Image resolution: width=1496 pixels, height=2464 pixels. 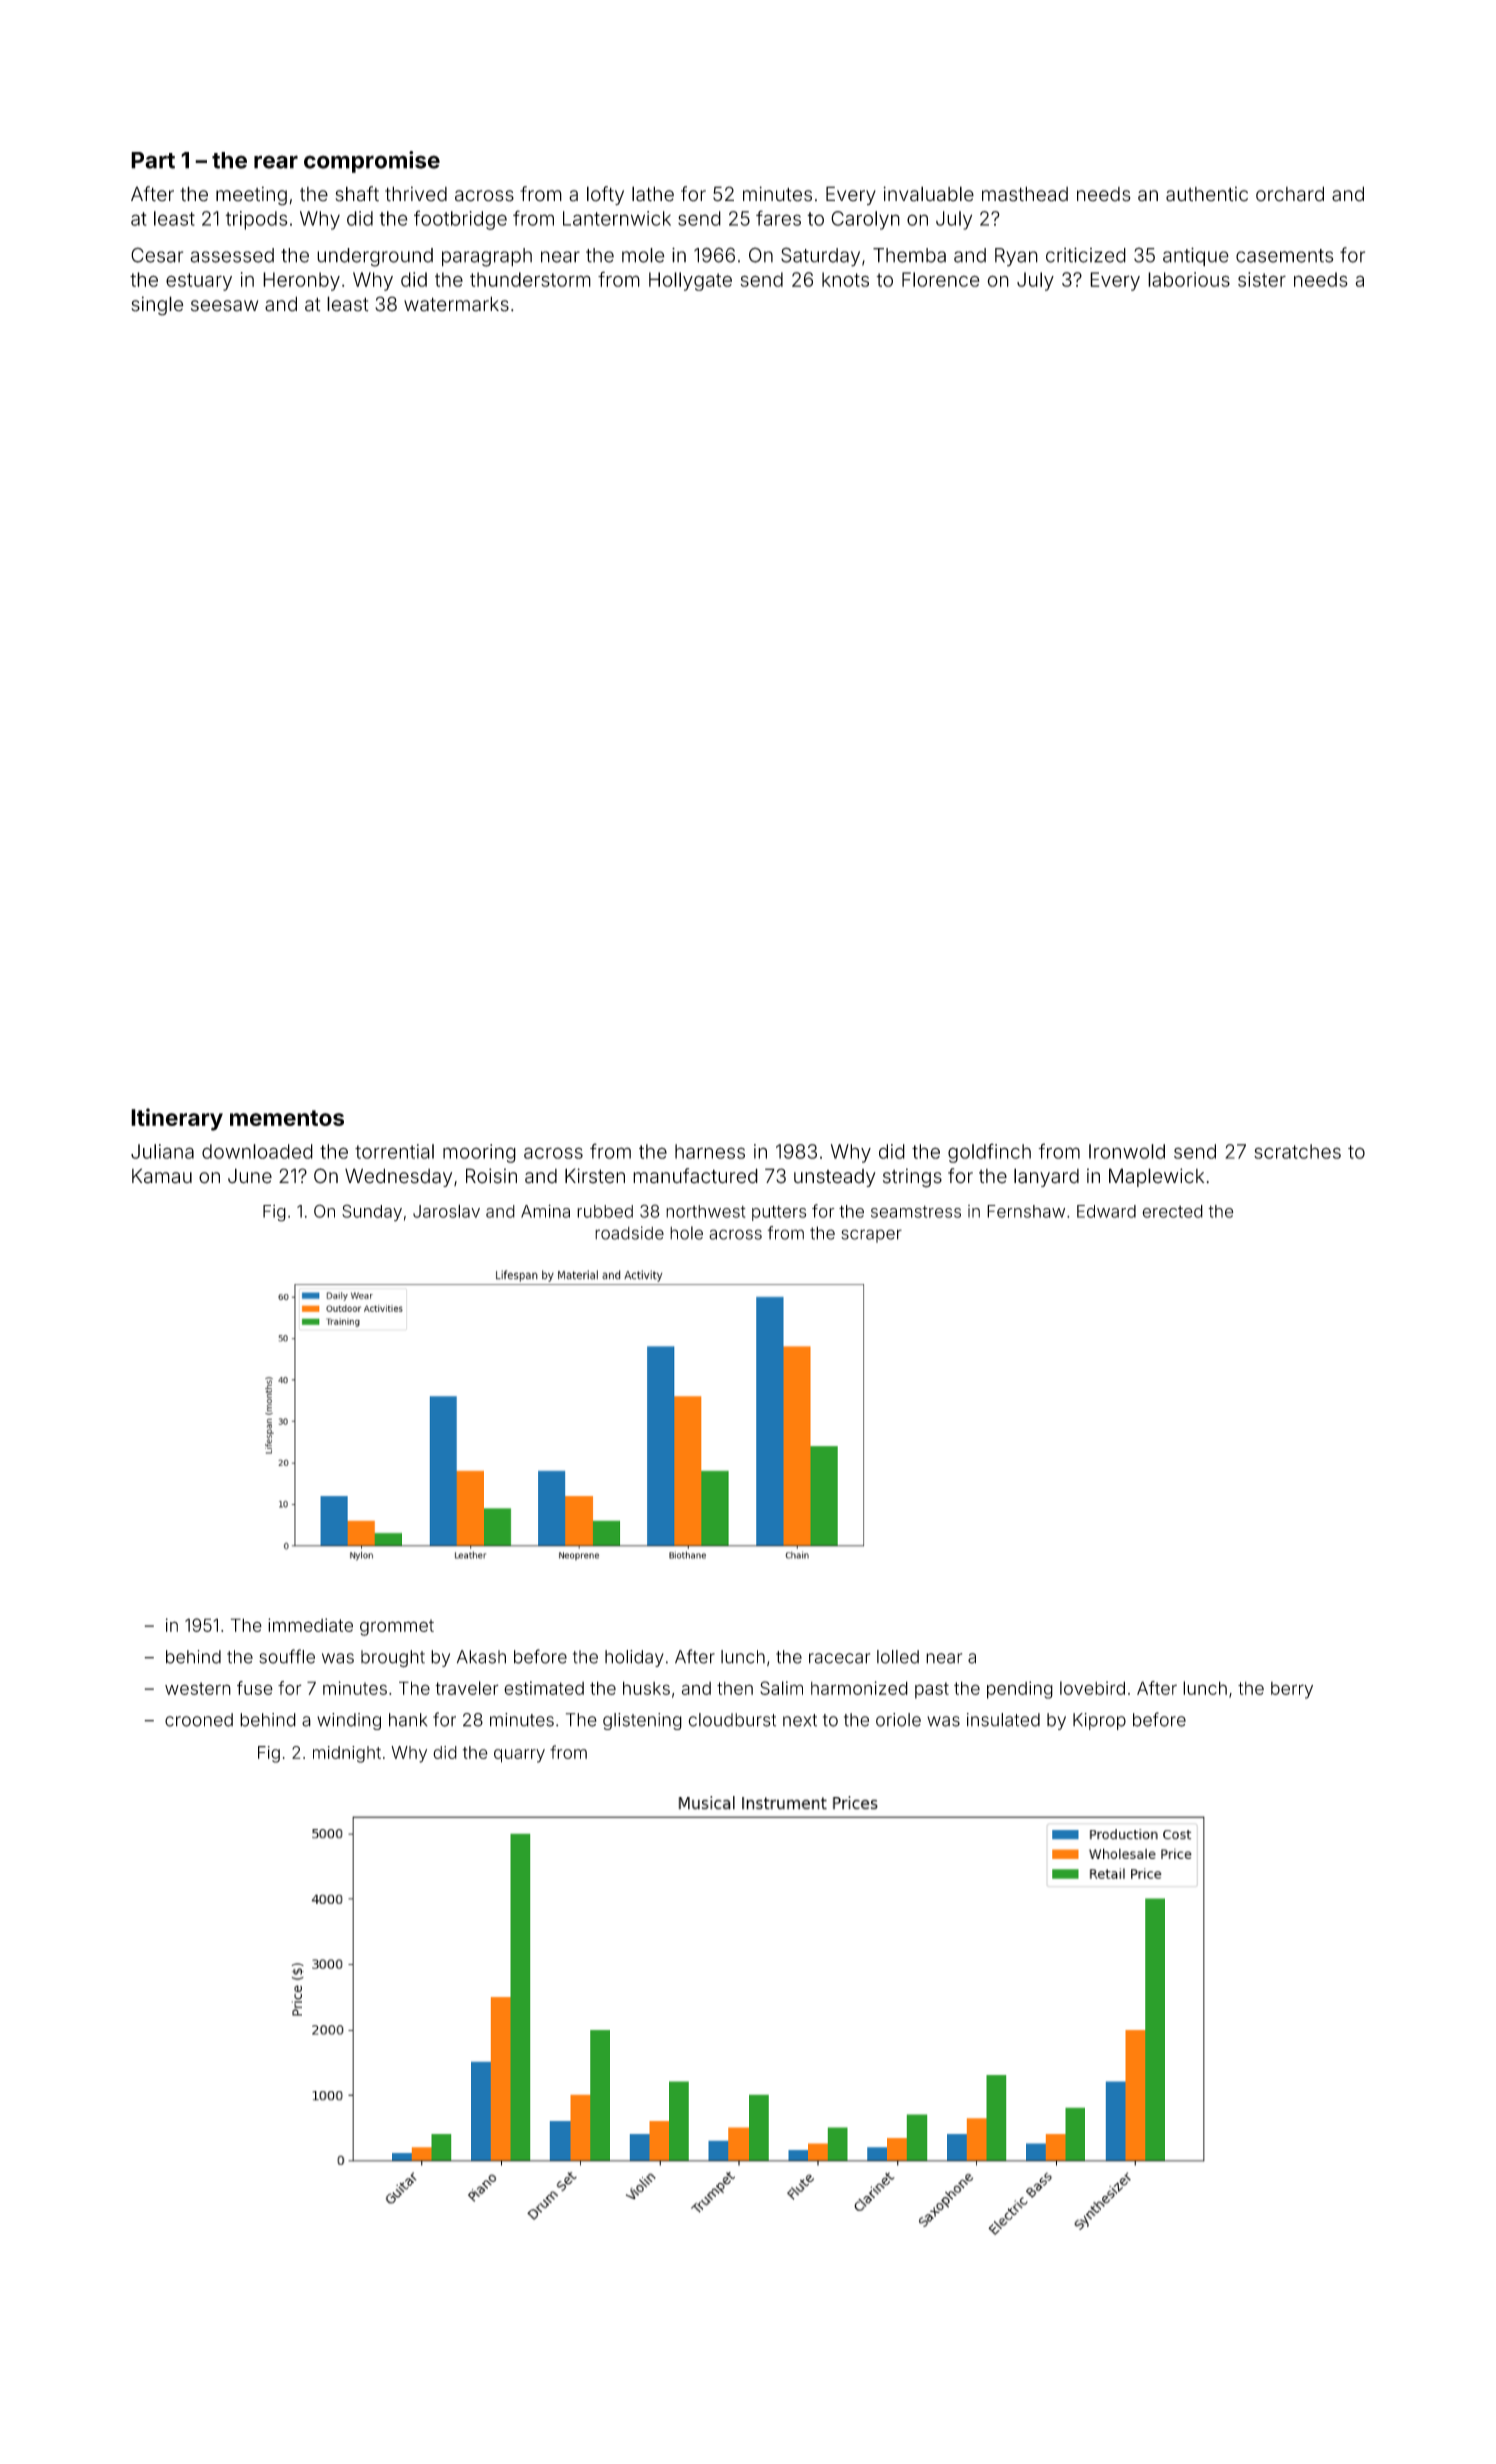 What do you see at coordinates (1297, 1151) in the page?
I see `scratches` at bounding box center [1297, 1151].
